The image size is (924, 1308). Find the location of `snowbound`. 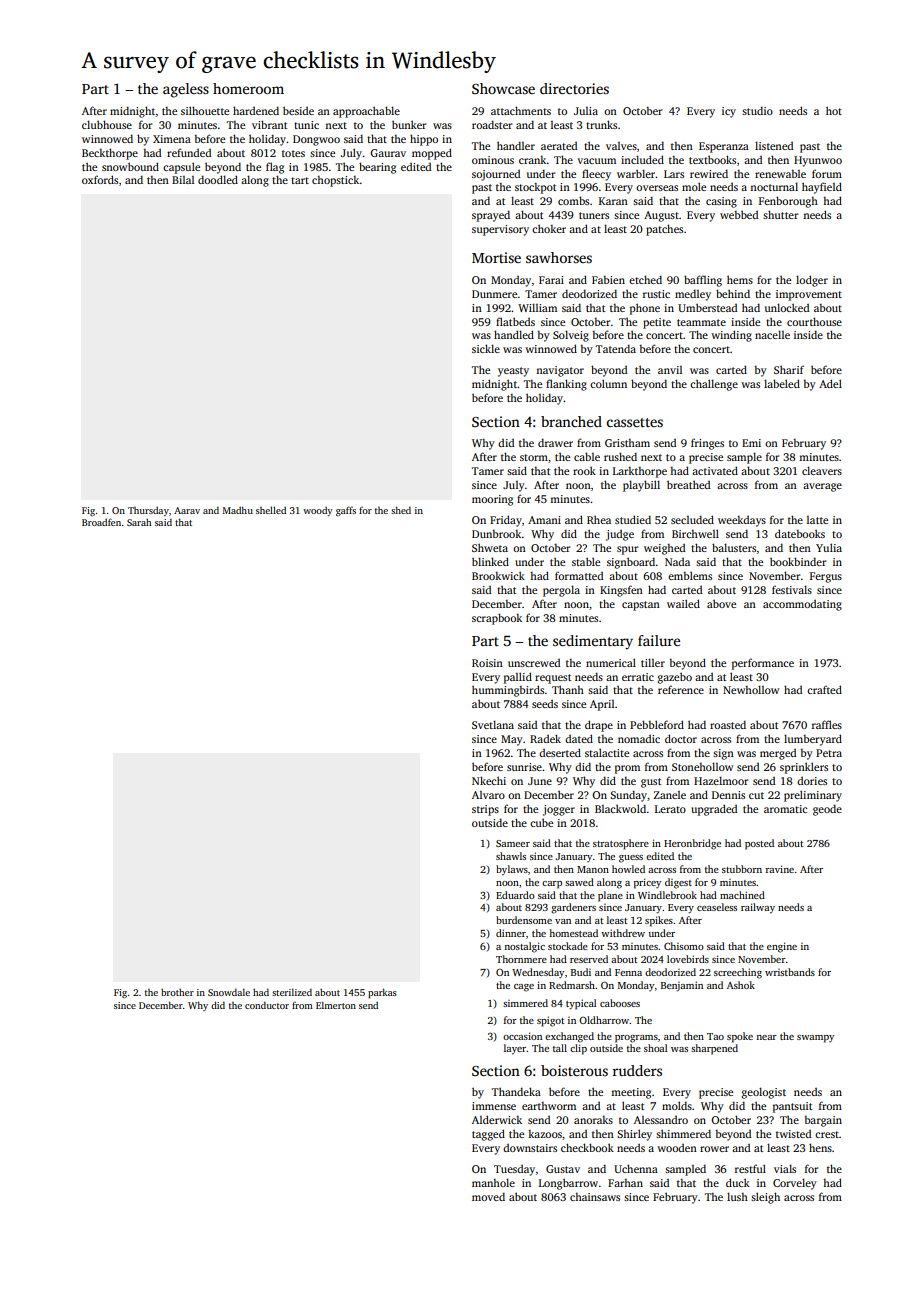

snowbound is located at coordinates (130, 166).
